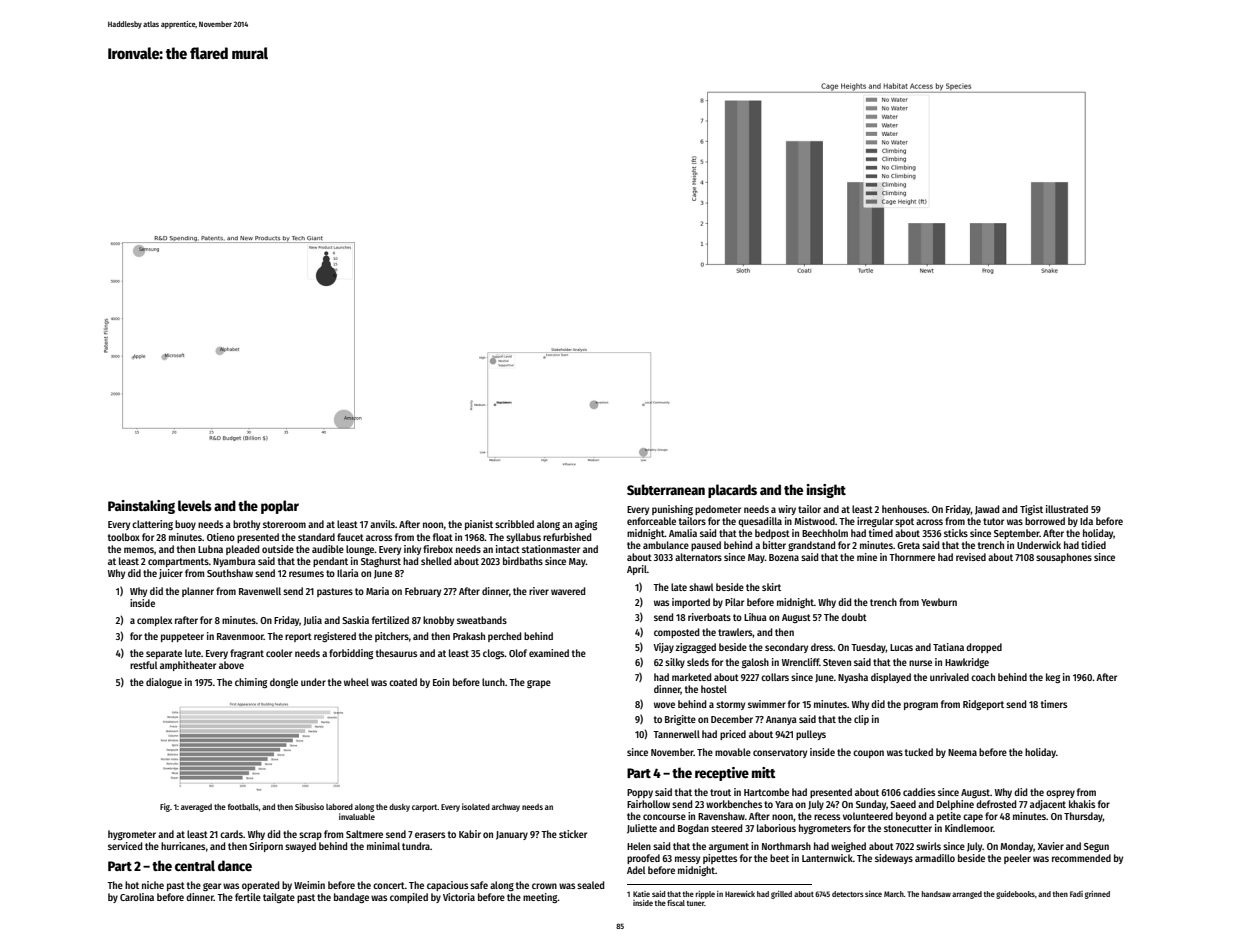  I want to click on forbidding, so click(351, 654).
